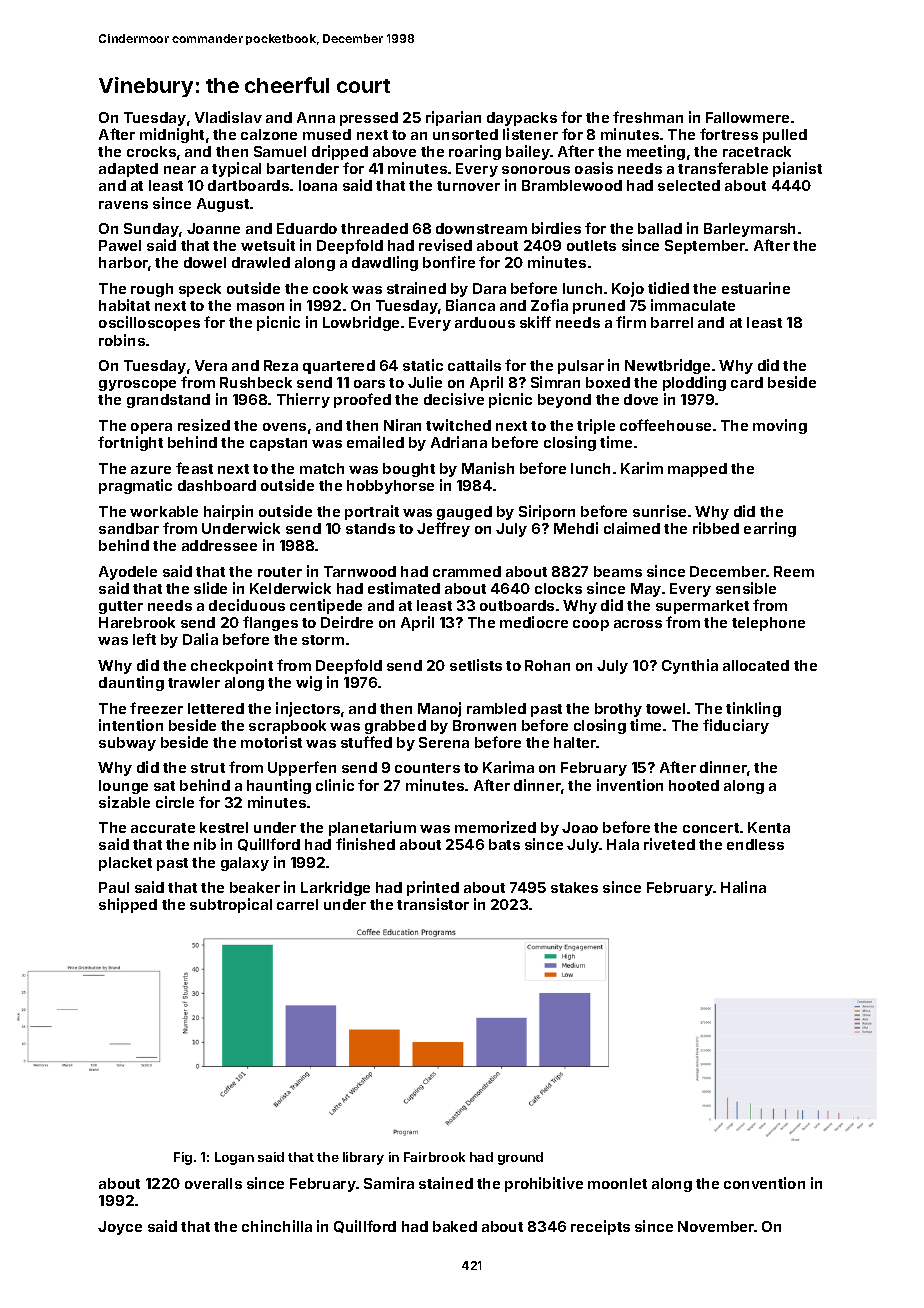  Describe the element at coordinates (453, 118) in the screenshot. I see `riparian` at that location.
